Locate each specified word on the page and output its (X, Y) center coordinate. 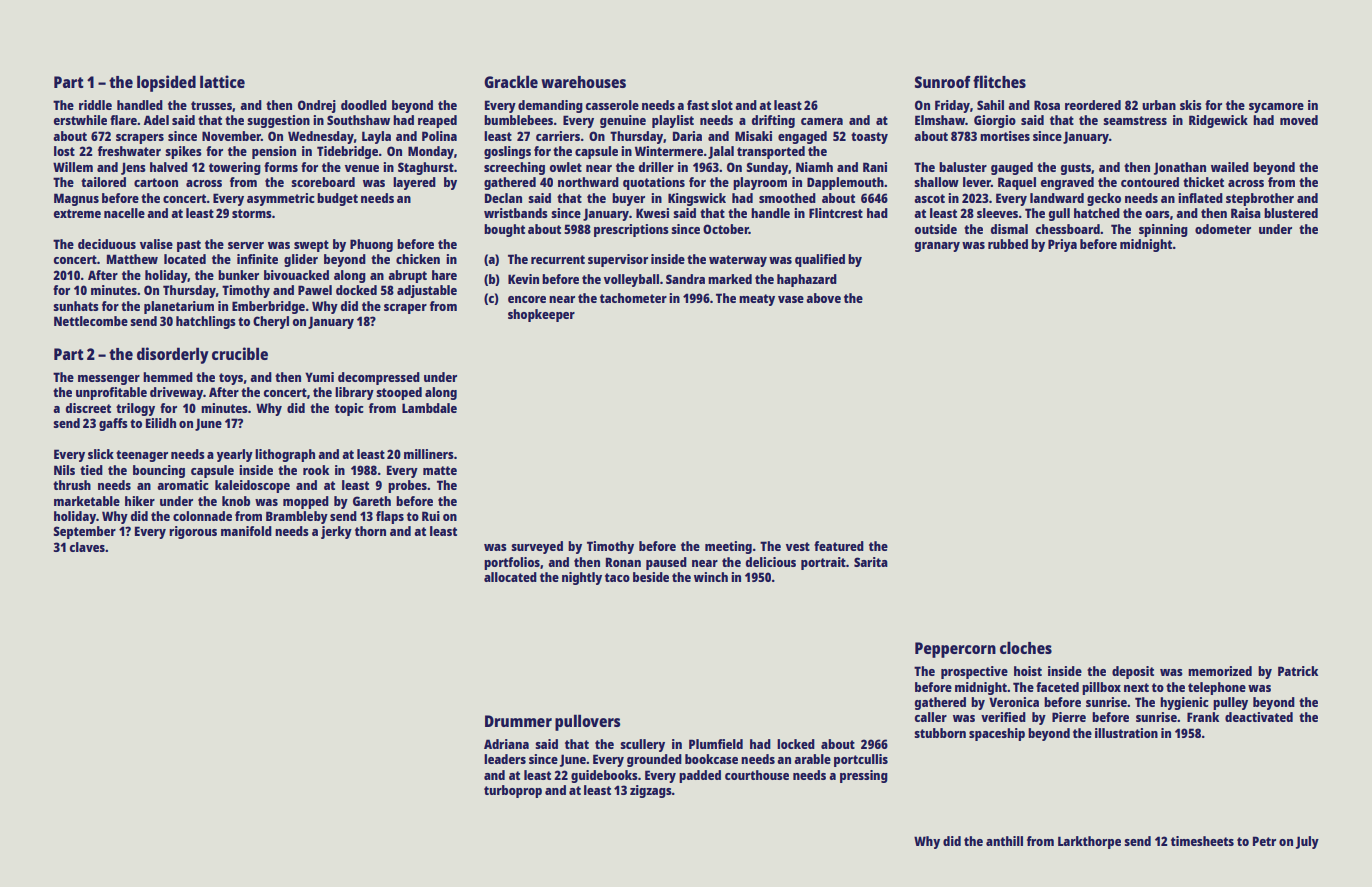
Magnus (76, 199)
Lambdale (429, 408)
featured (839, 546)
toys (231, 379)
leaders (505, 759)
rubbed (1008, 244)
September (85, 532)
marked (730, 279)
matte (440, 470)
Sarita (871, 562)
